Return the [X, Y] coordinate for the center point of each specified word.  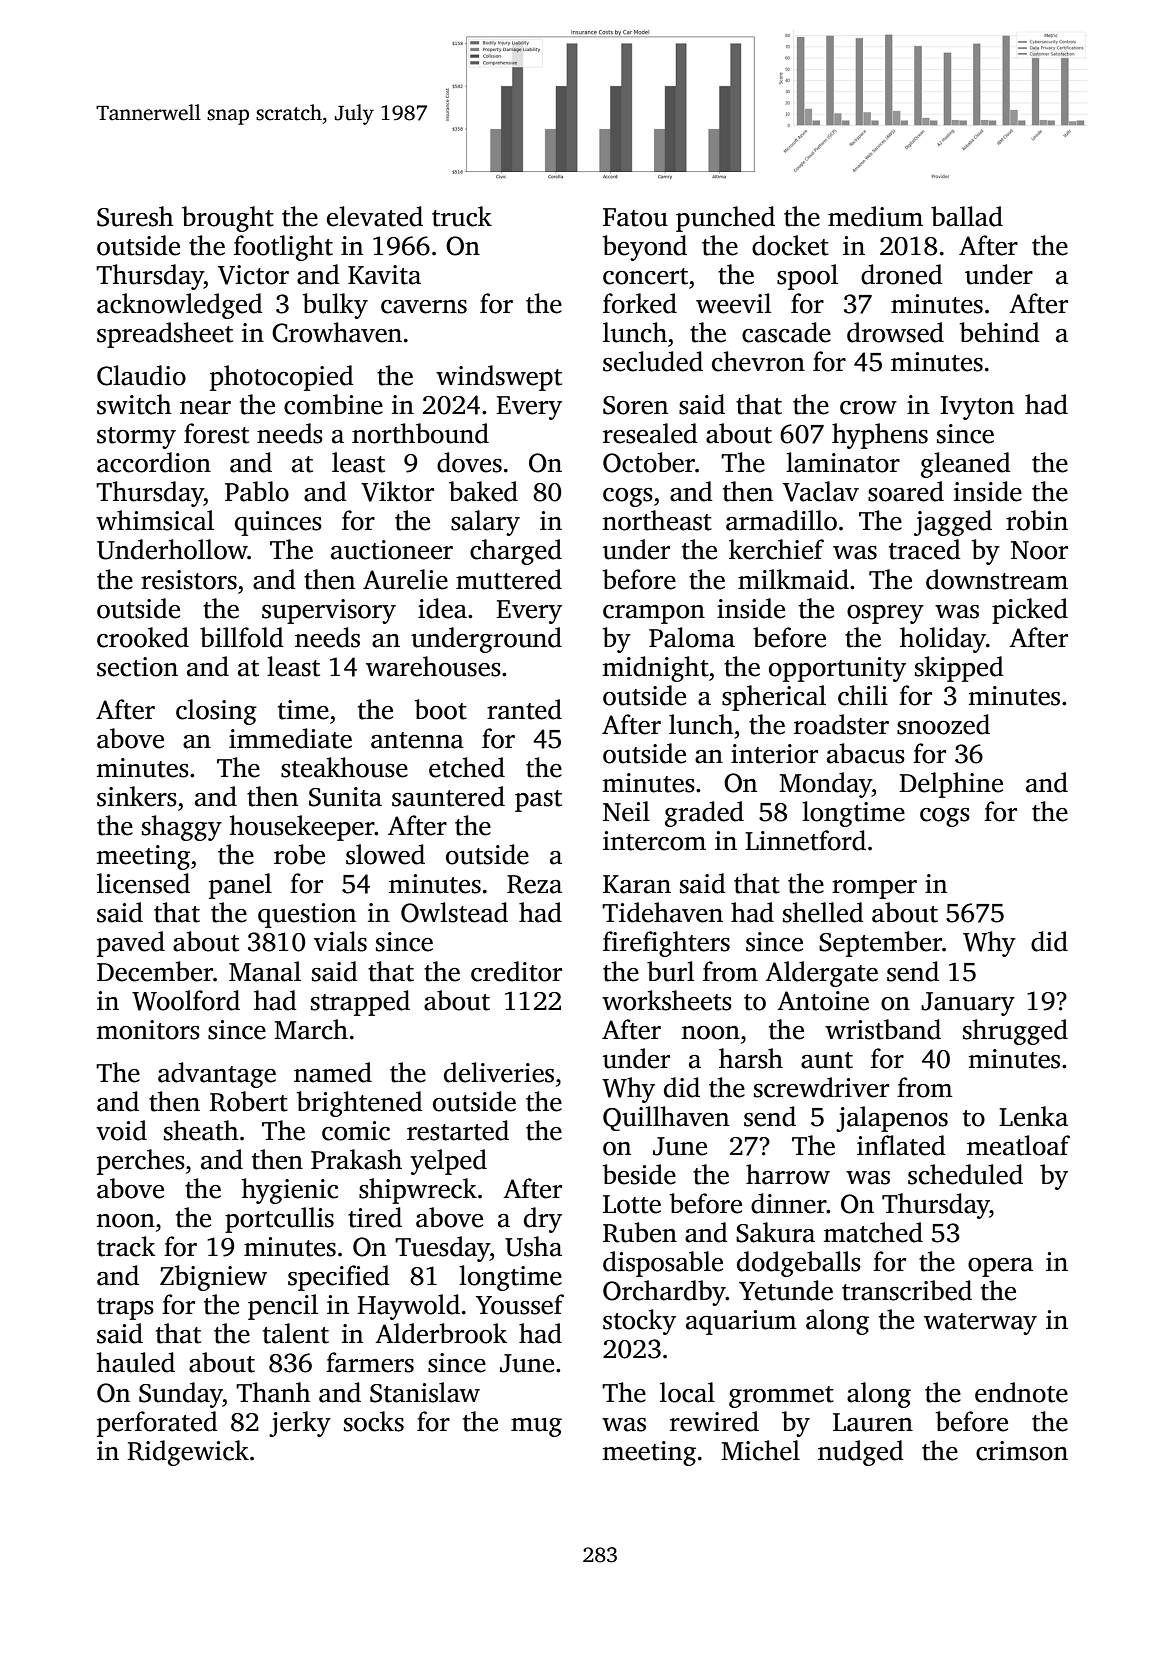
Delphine [951, 785]
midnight [656, 669]
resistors [189, 580]
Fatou [635, 217]
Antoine [823, 1001]
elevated [375, 216]
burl [670, 971]
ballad [967, 216]
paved [131, 944]
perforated [157, 1424]
